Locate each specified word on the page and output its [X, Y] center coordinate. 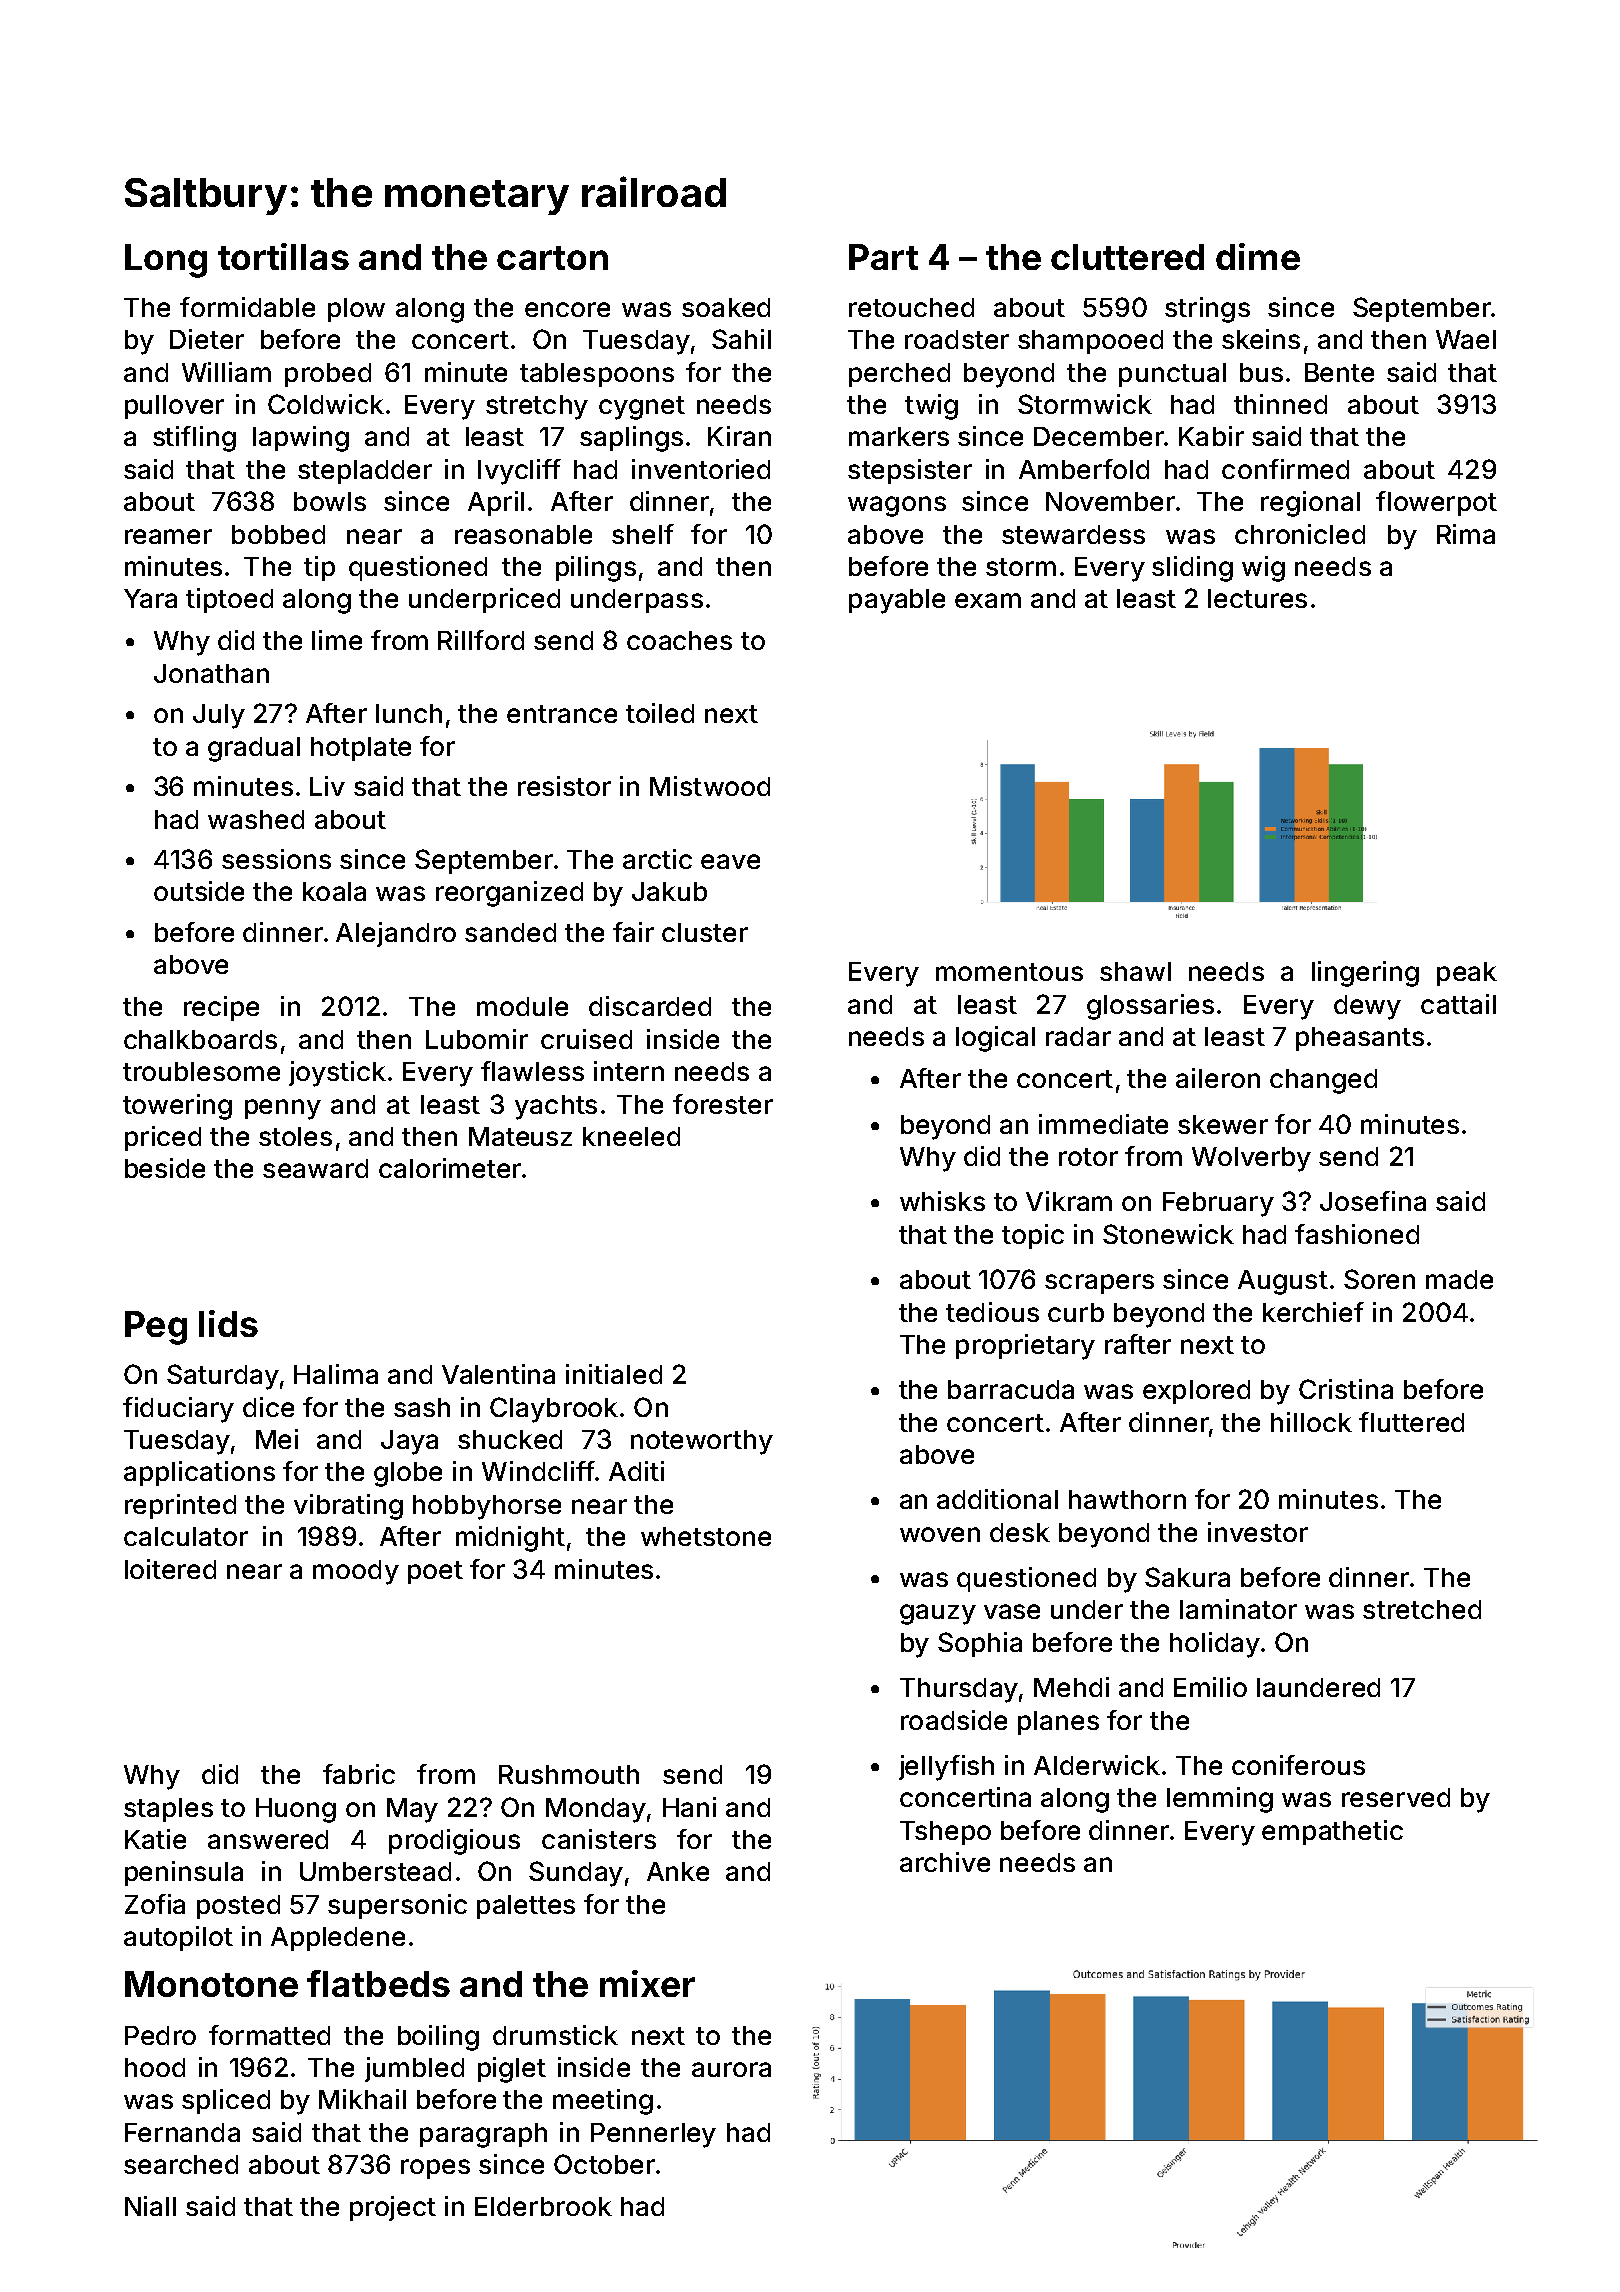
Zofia [155, 1904]
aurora [731, 2069]
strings [1207, 310]
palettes [526, 1907]
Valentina [498, 1374]
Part [883, 257]
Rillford [481, 640]
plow [356, 310]
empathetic [1332, 1832]
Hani [689, 1807]
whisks [942, 1201]
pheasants [1360, 1039]
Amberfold [1084, 469]
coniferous [1298, 1765]
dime [1258, 256]
